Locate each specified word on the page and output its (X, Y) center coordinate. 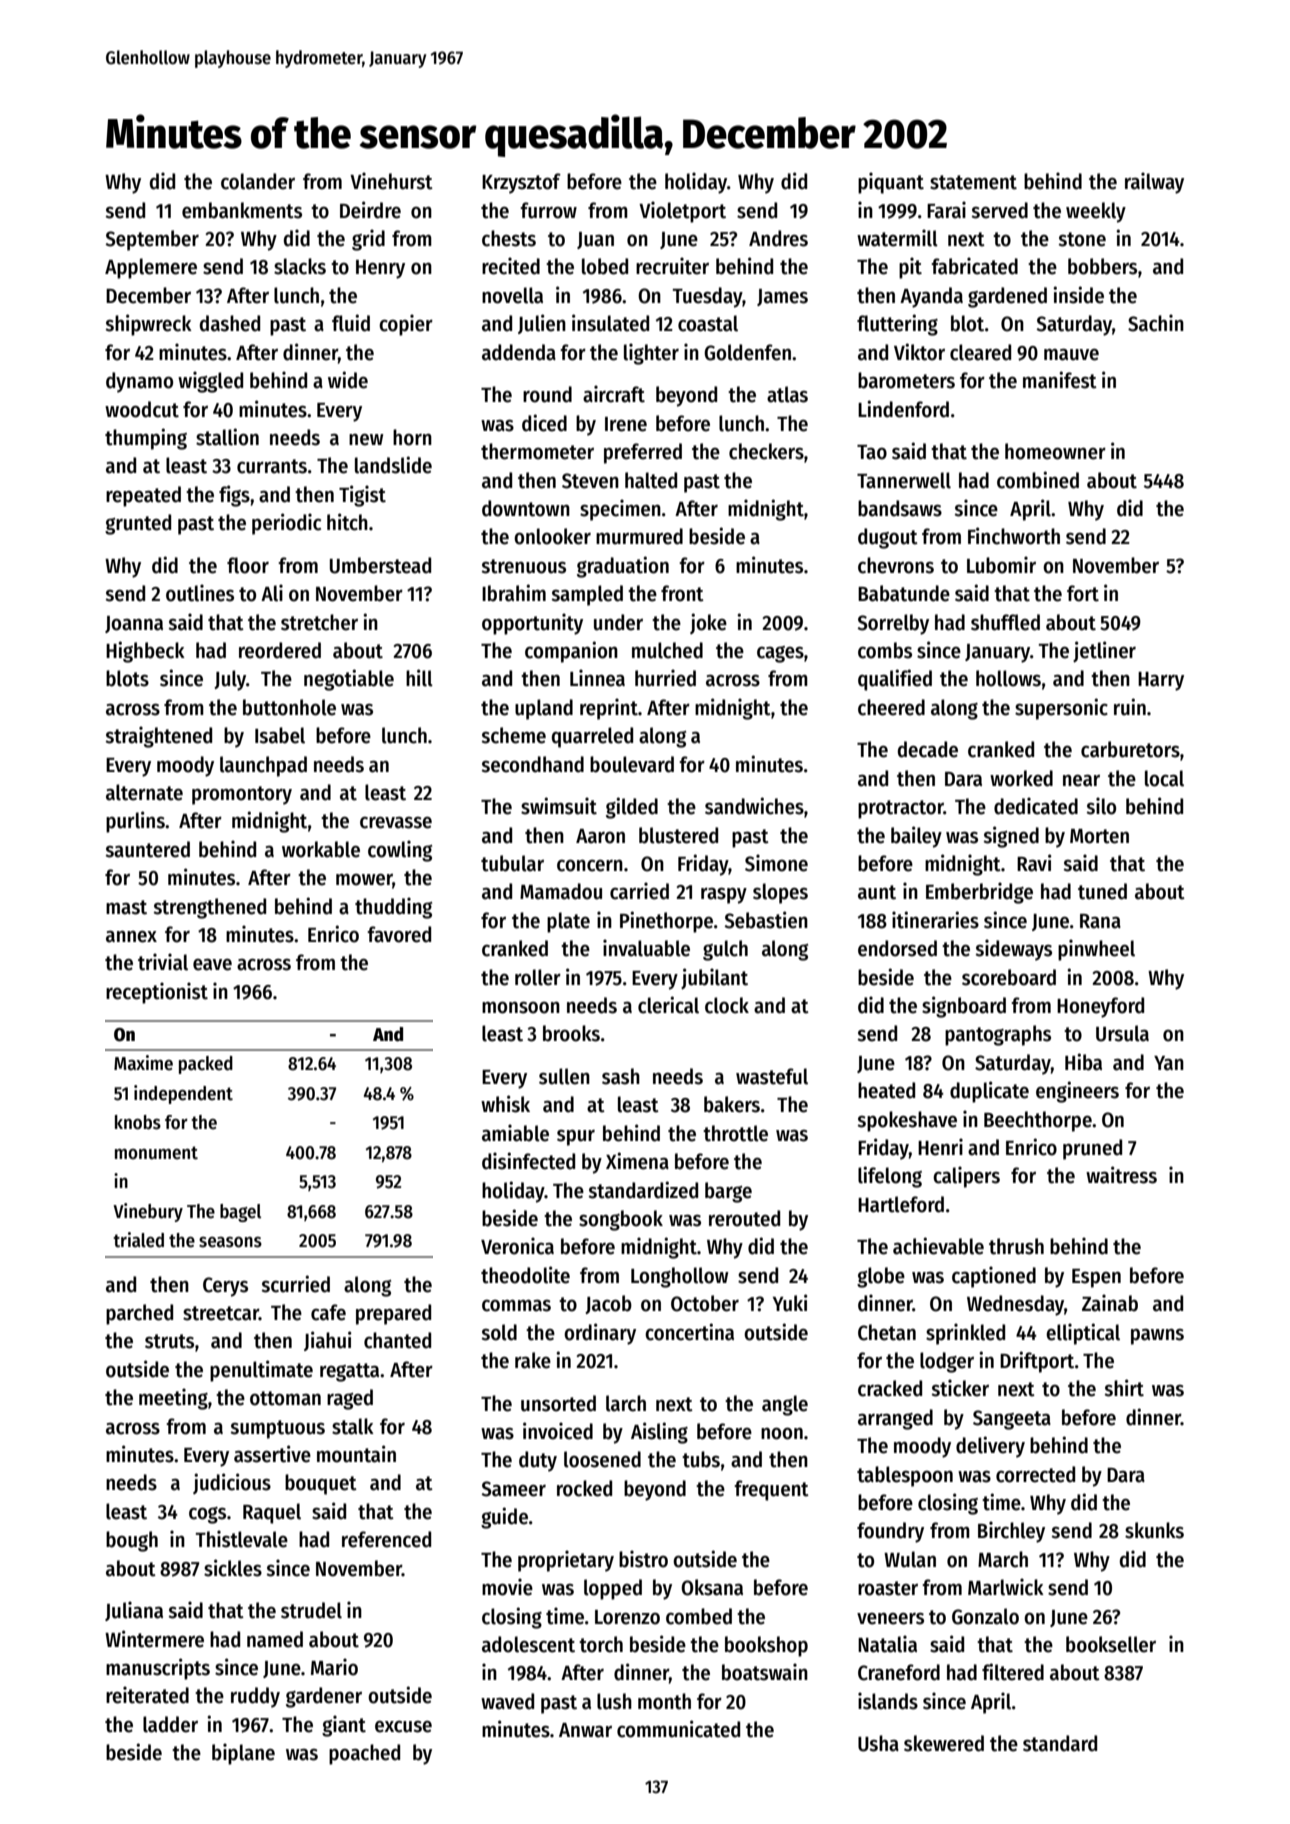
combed (699, 1616)
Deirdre (370, 210)
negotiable (349, 680)
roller (538, 977)
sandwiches (754, 806)
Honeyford (1100, 1007)
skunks (1154, 1530)
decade (928, 749)
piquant (891, 183)
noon (782, 1434)
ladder (170, 1724)
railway (1154, 183)
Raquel (272, 1513)
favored (399, 934)
